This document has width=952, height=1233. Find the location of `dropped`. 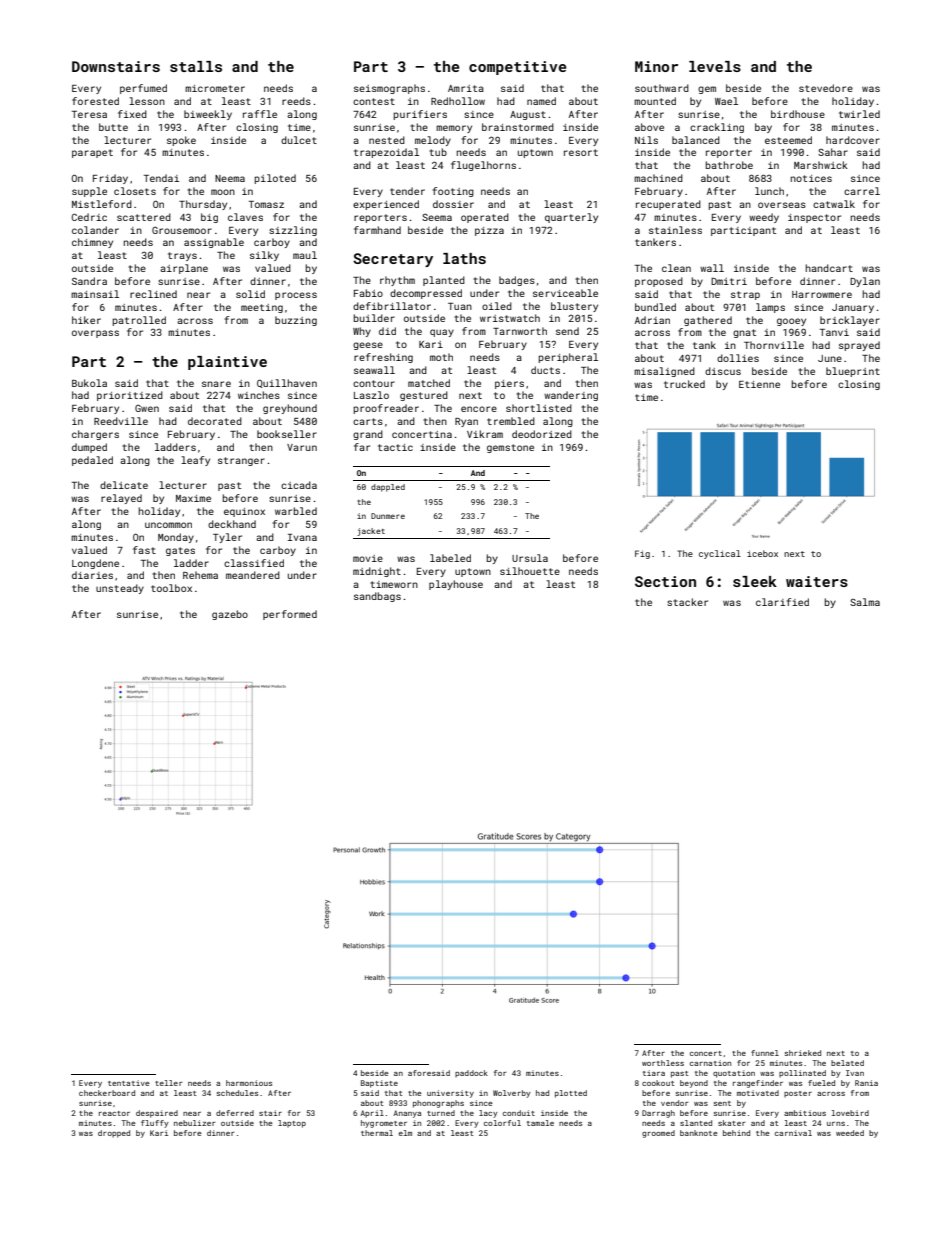

dropped is located at coordinates (114, 1134).
